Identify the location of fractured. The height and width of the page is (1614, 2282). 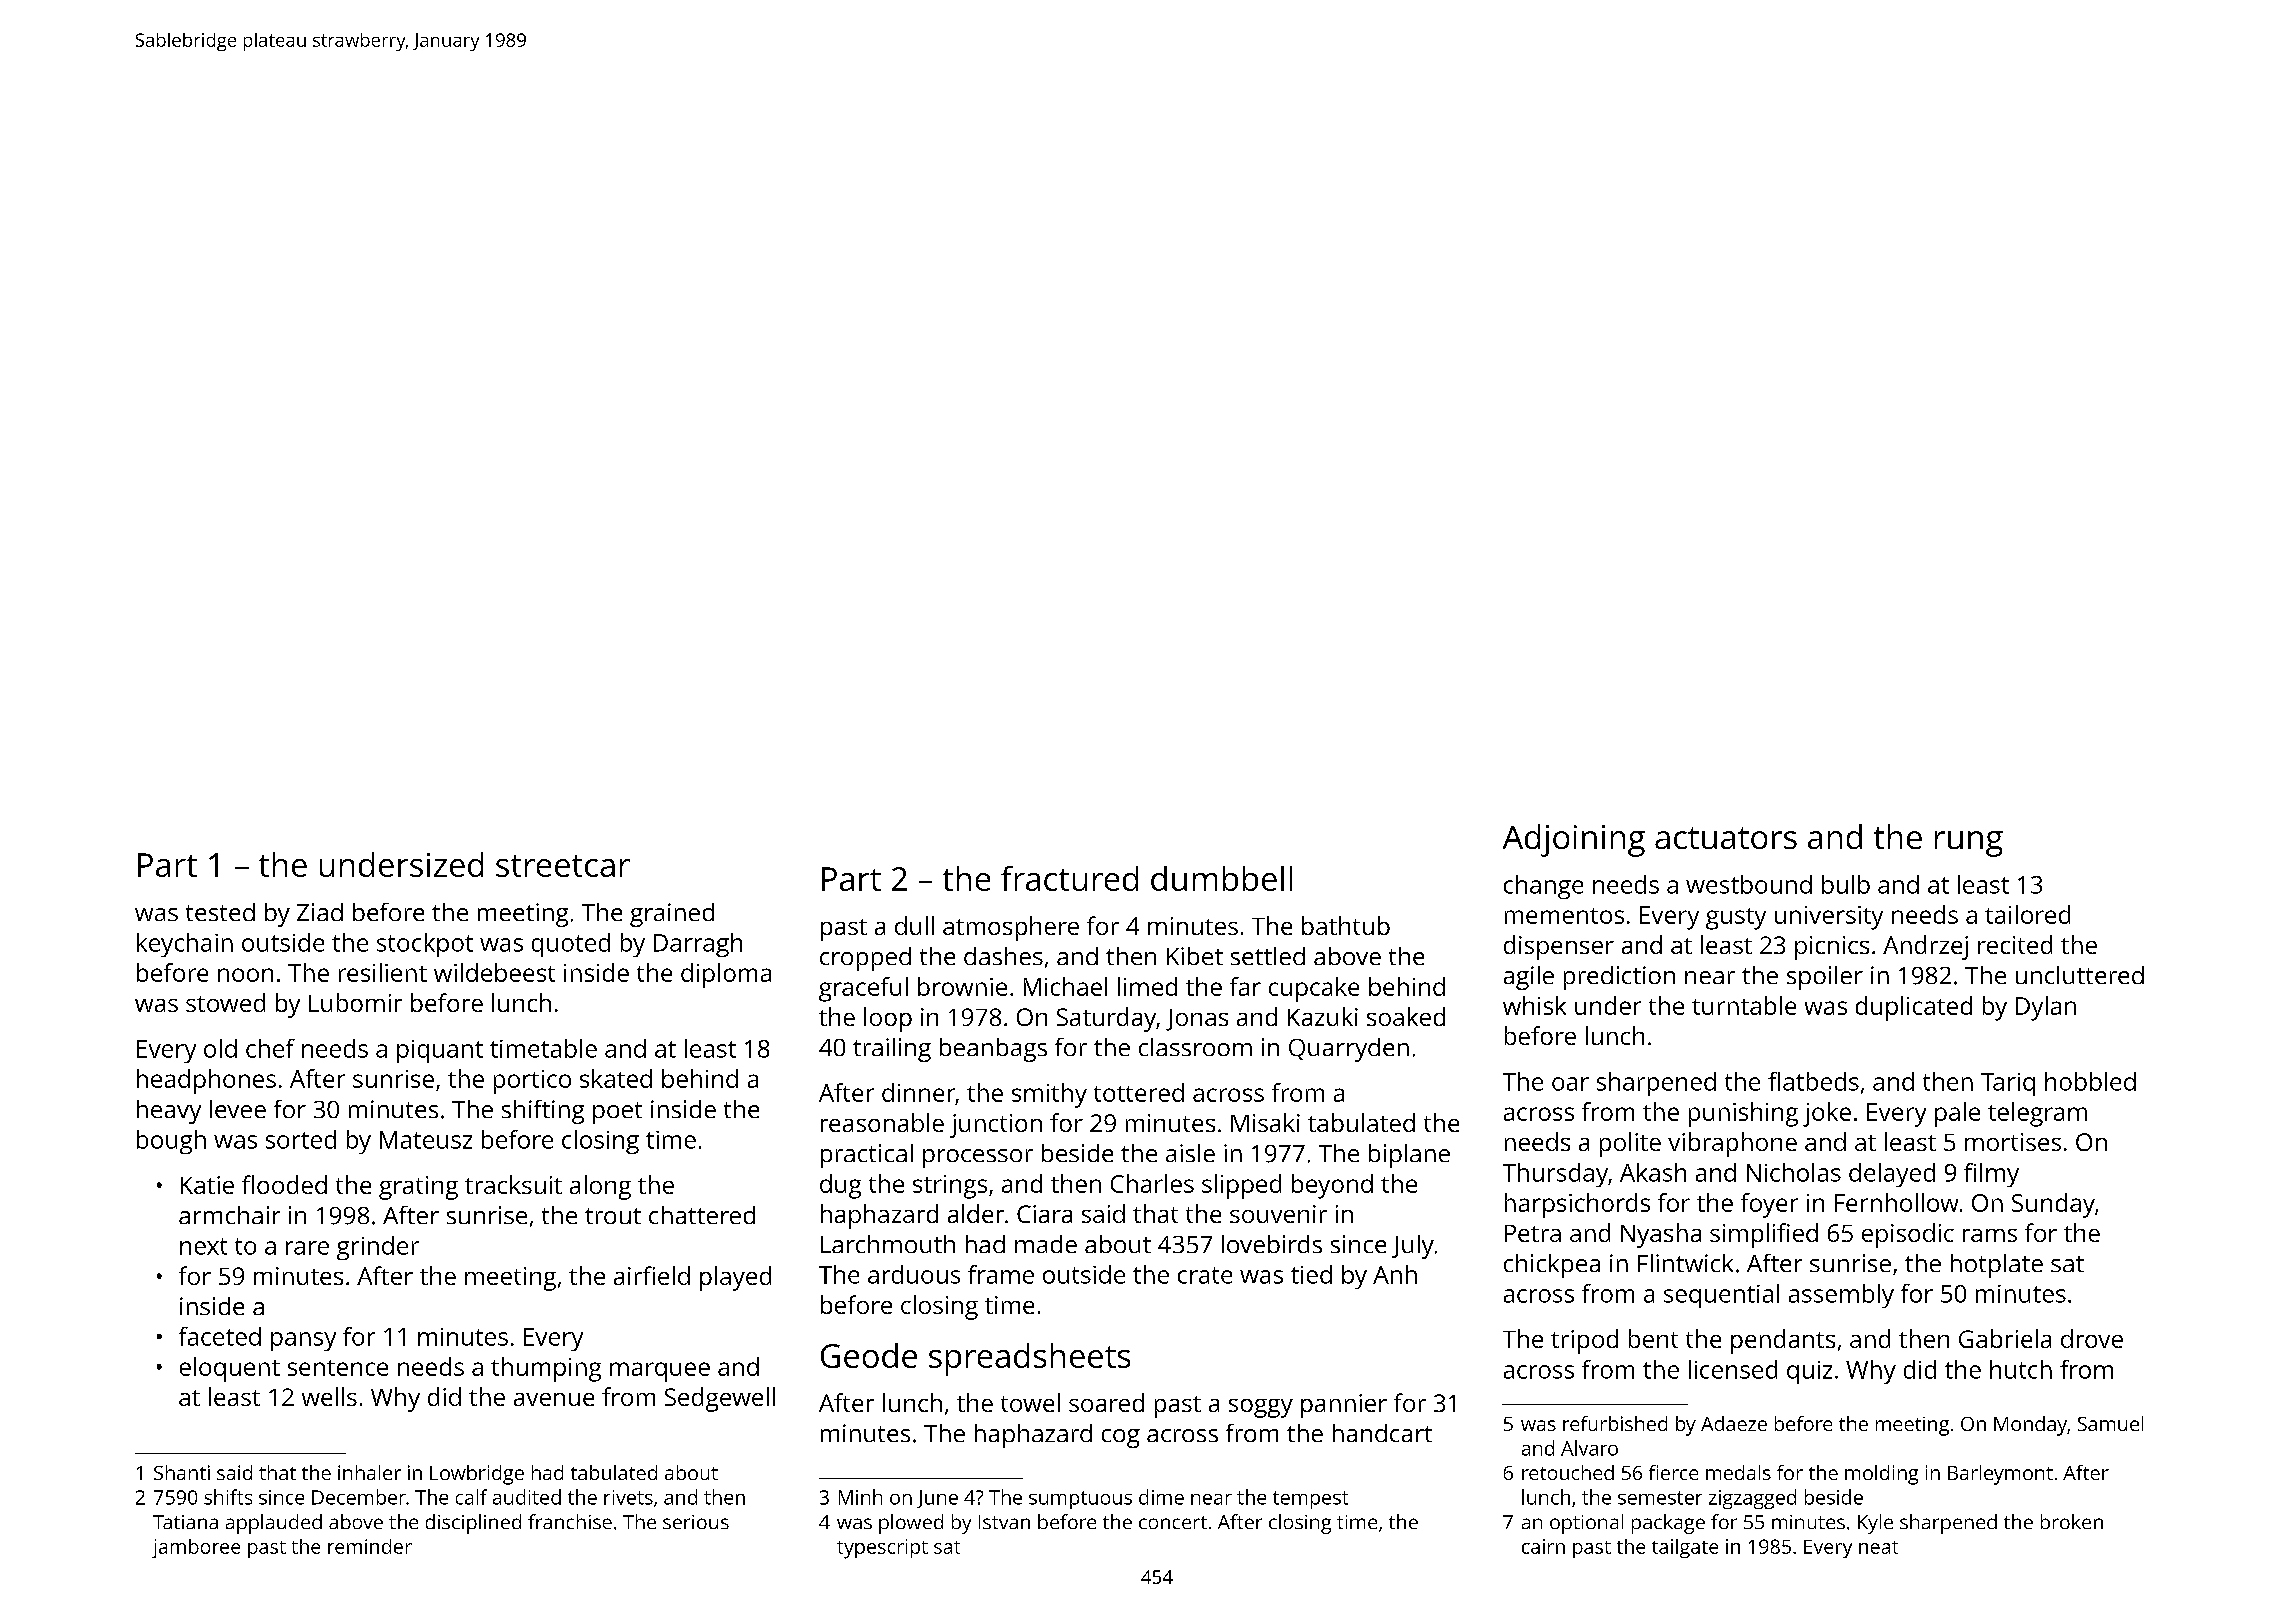
(1069, 878).
